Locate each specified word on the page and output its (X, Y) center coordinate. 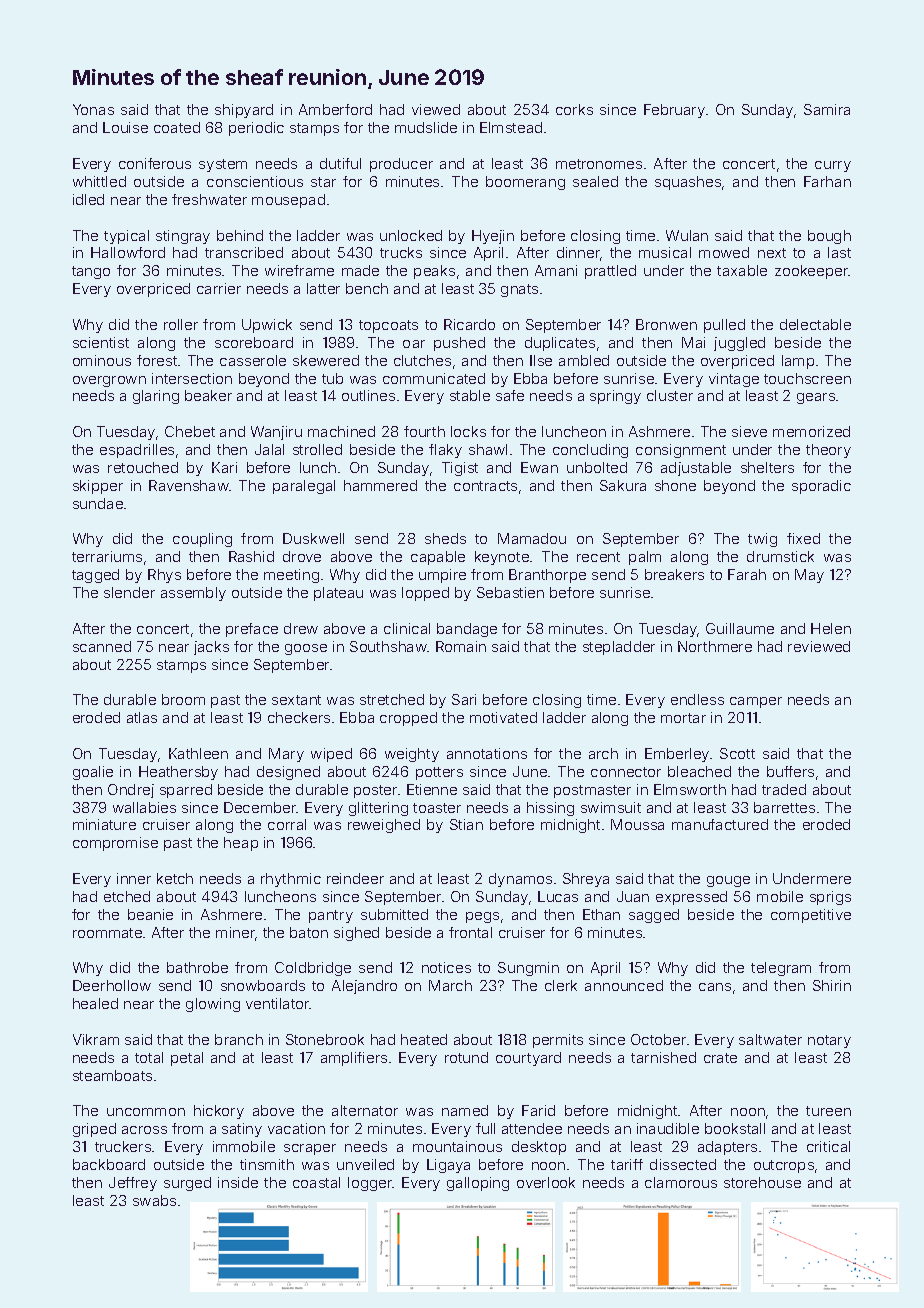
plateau (338, 594)
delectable (815, 324)
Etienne (432, 789)
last (839, 252)
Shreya (586, 880)
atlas (142, 717)
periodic (256, 129)
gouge (728, 881)
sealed (595, 181)
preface (252, 630)
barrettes (784, 807)
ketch (175, 878)
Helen (831, 628)
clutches (422, 360)
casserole (253, 360)
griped (94, 1130)
